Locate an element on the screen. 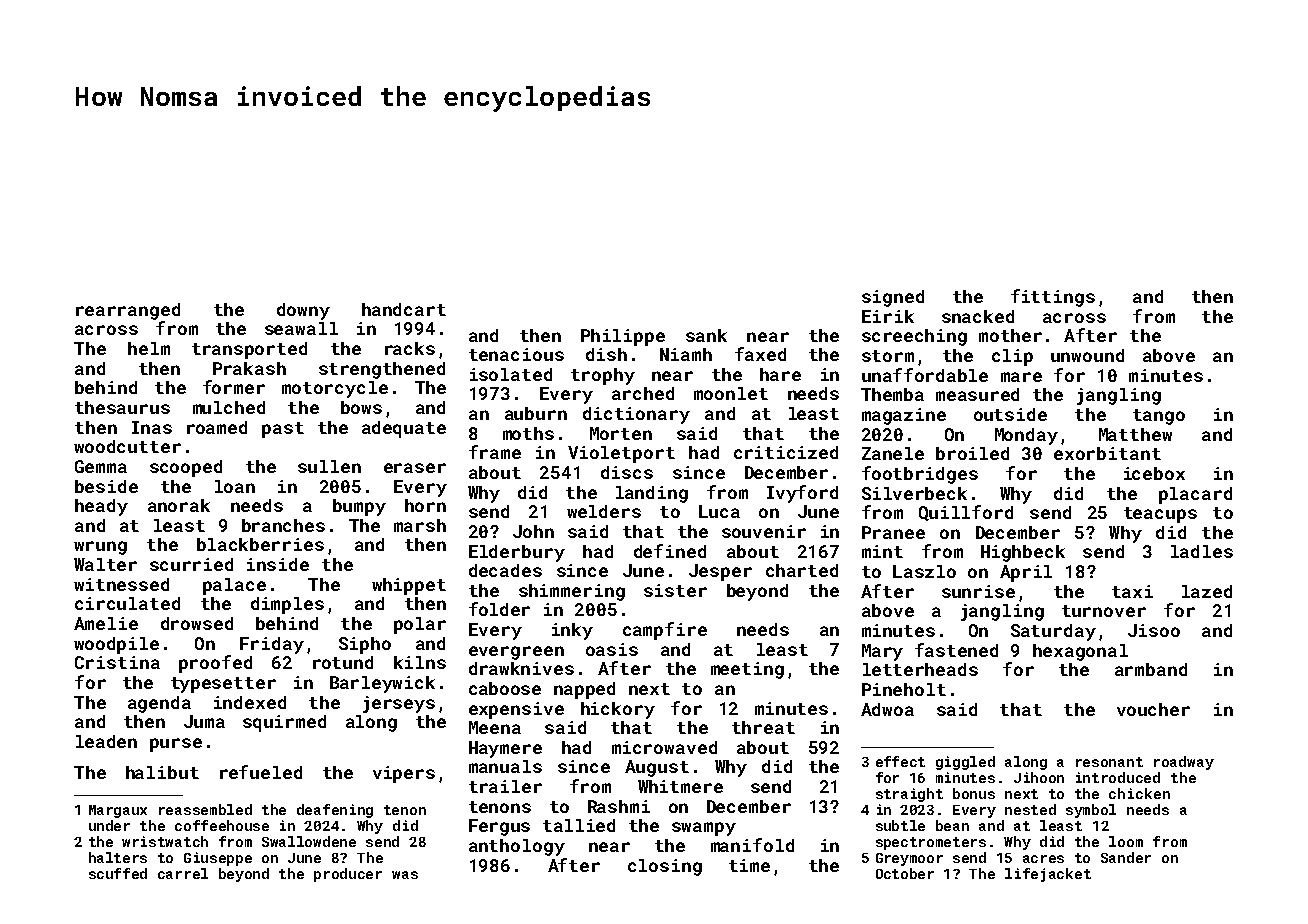 This screenshot has width=1308, height=924. voucher is located at coordinates (1153, 709).
